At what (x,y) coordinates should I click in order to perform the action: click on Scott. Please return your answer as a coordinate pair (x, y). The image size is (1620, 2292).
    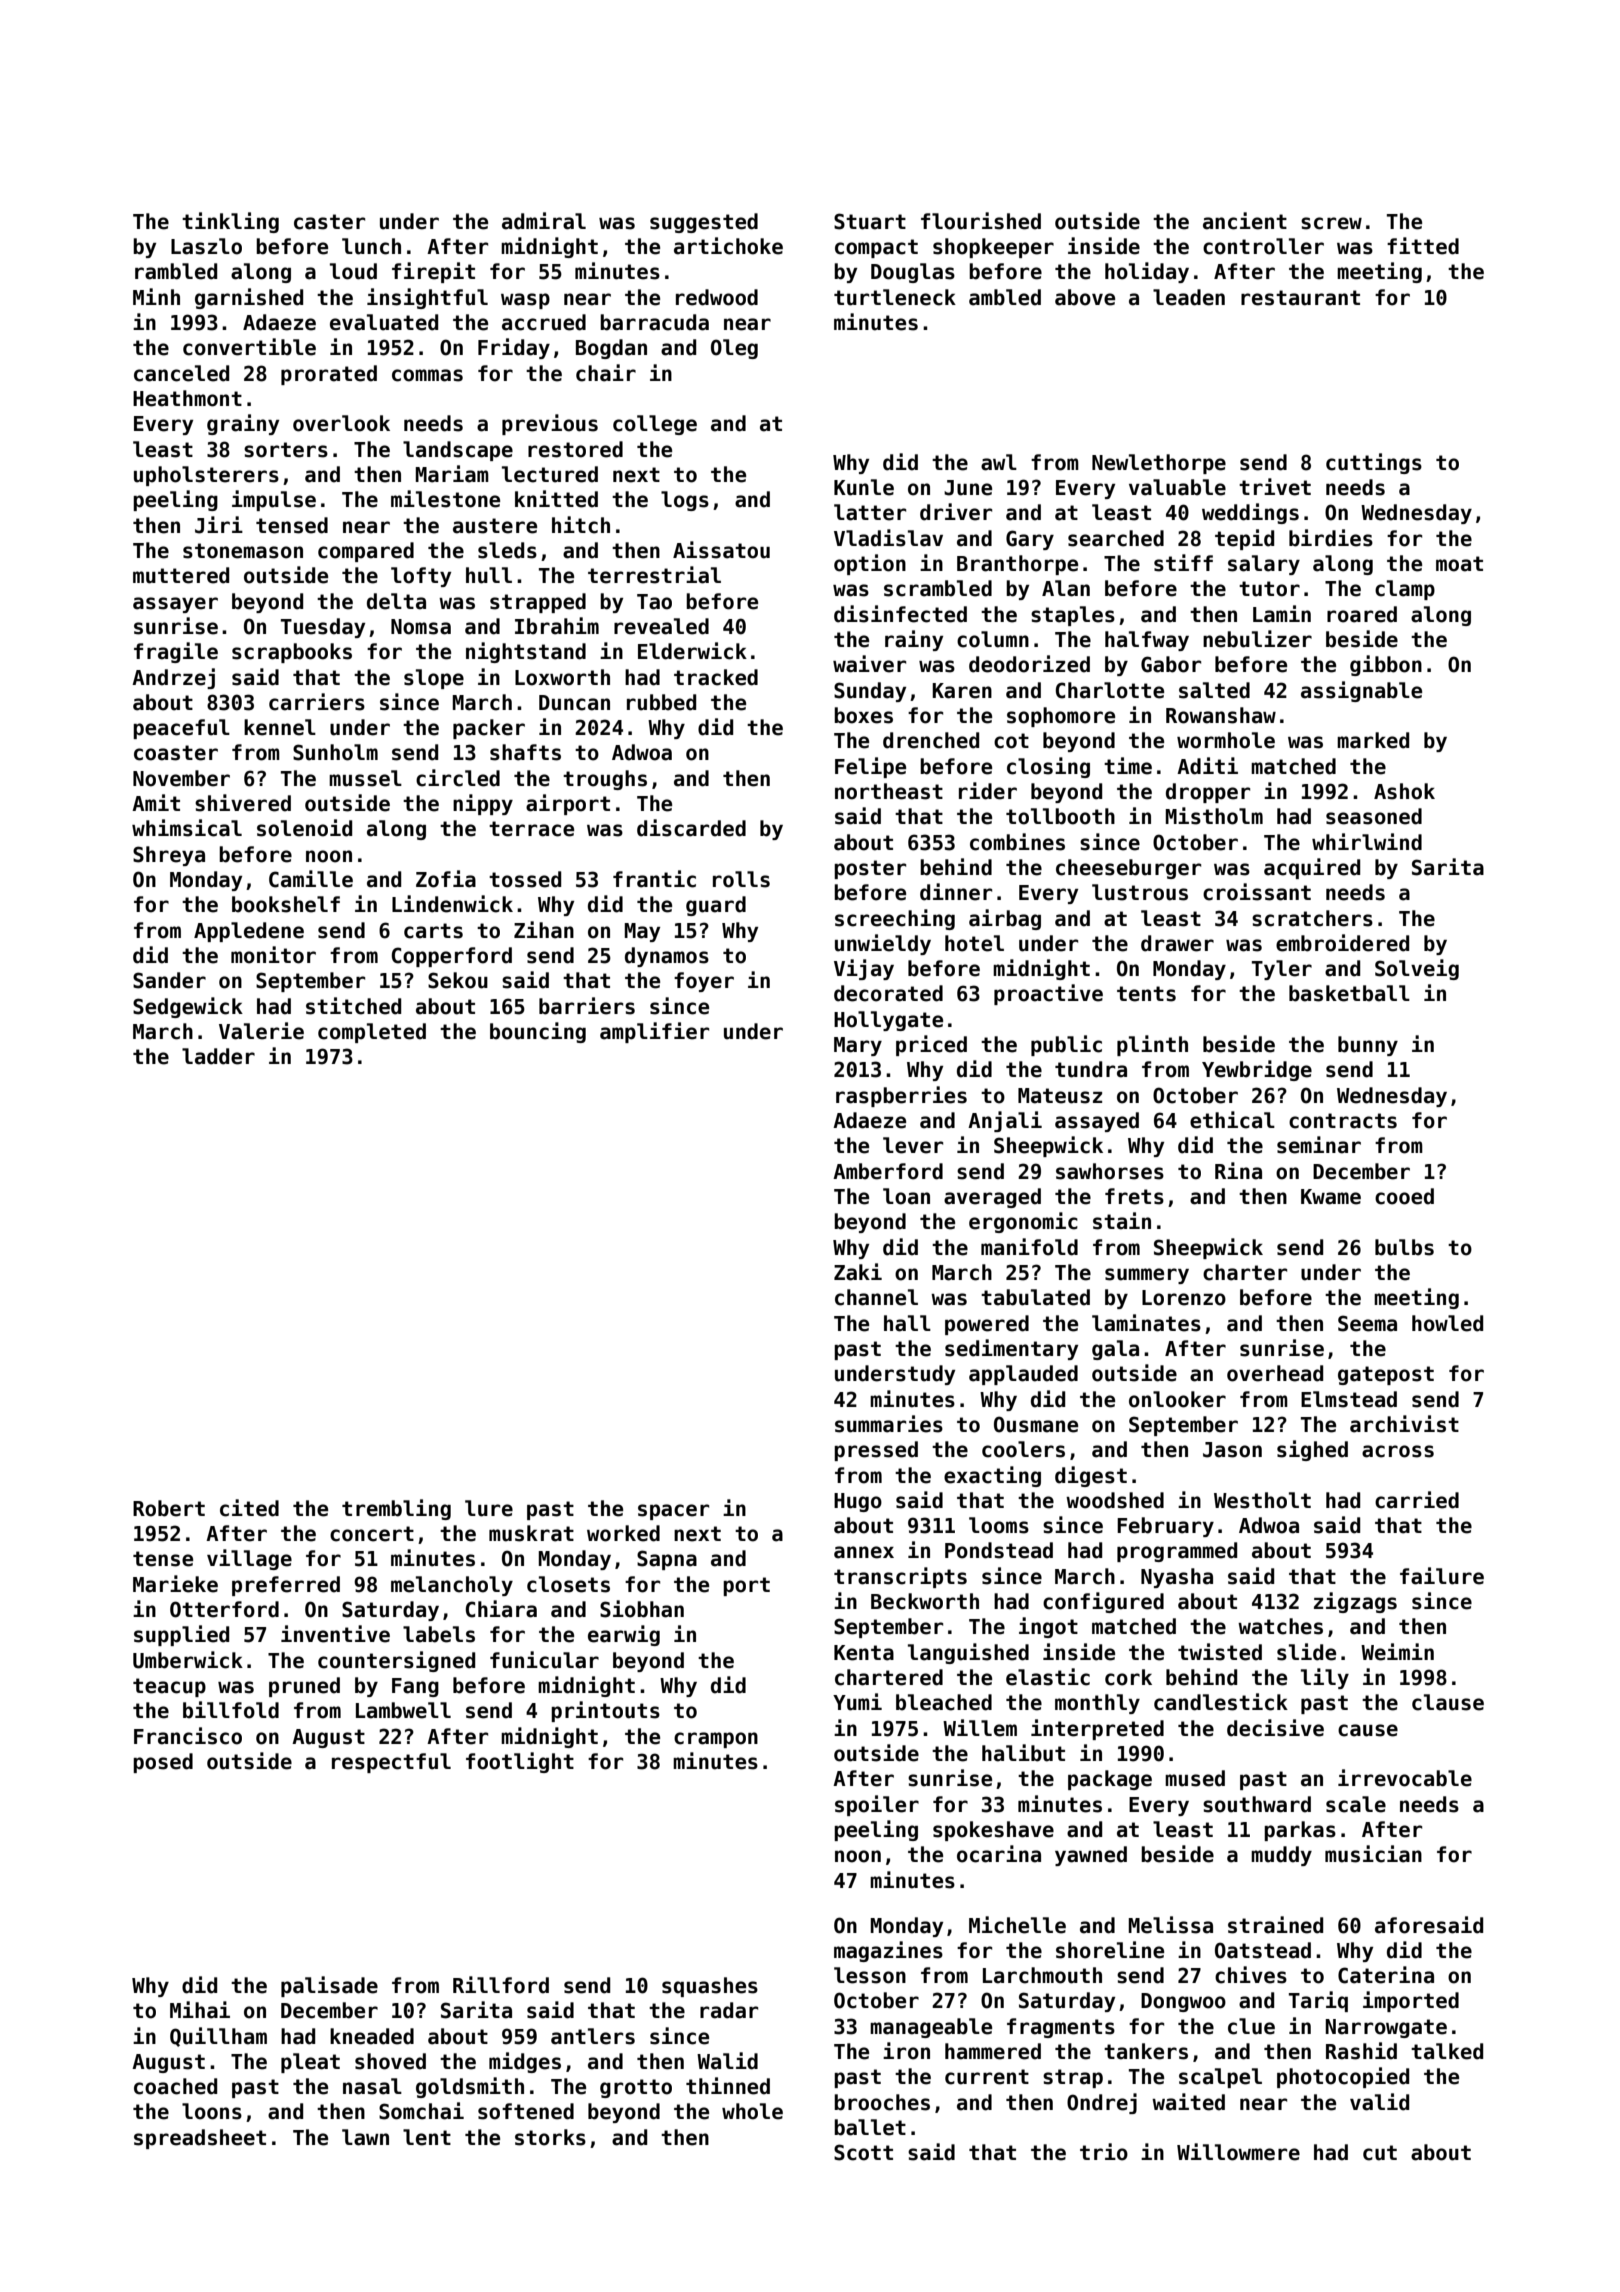
    Looking at the image, I should click on (863, 2152).
